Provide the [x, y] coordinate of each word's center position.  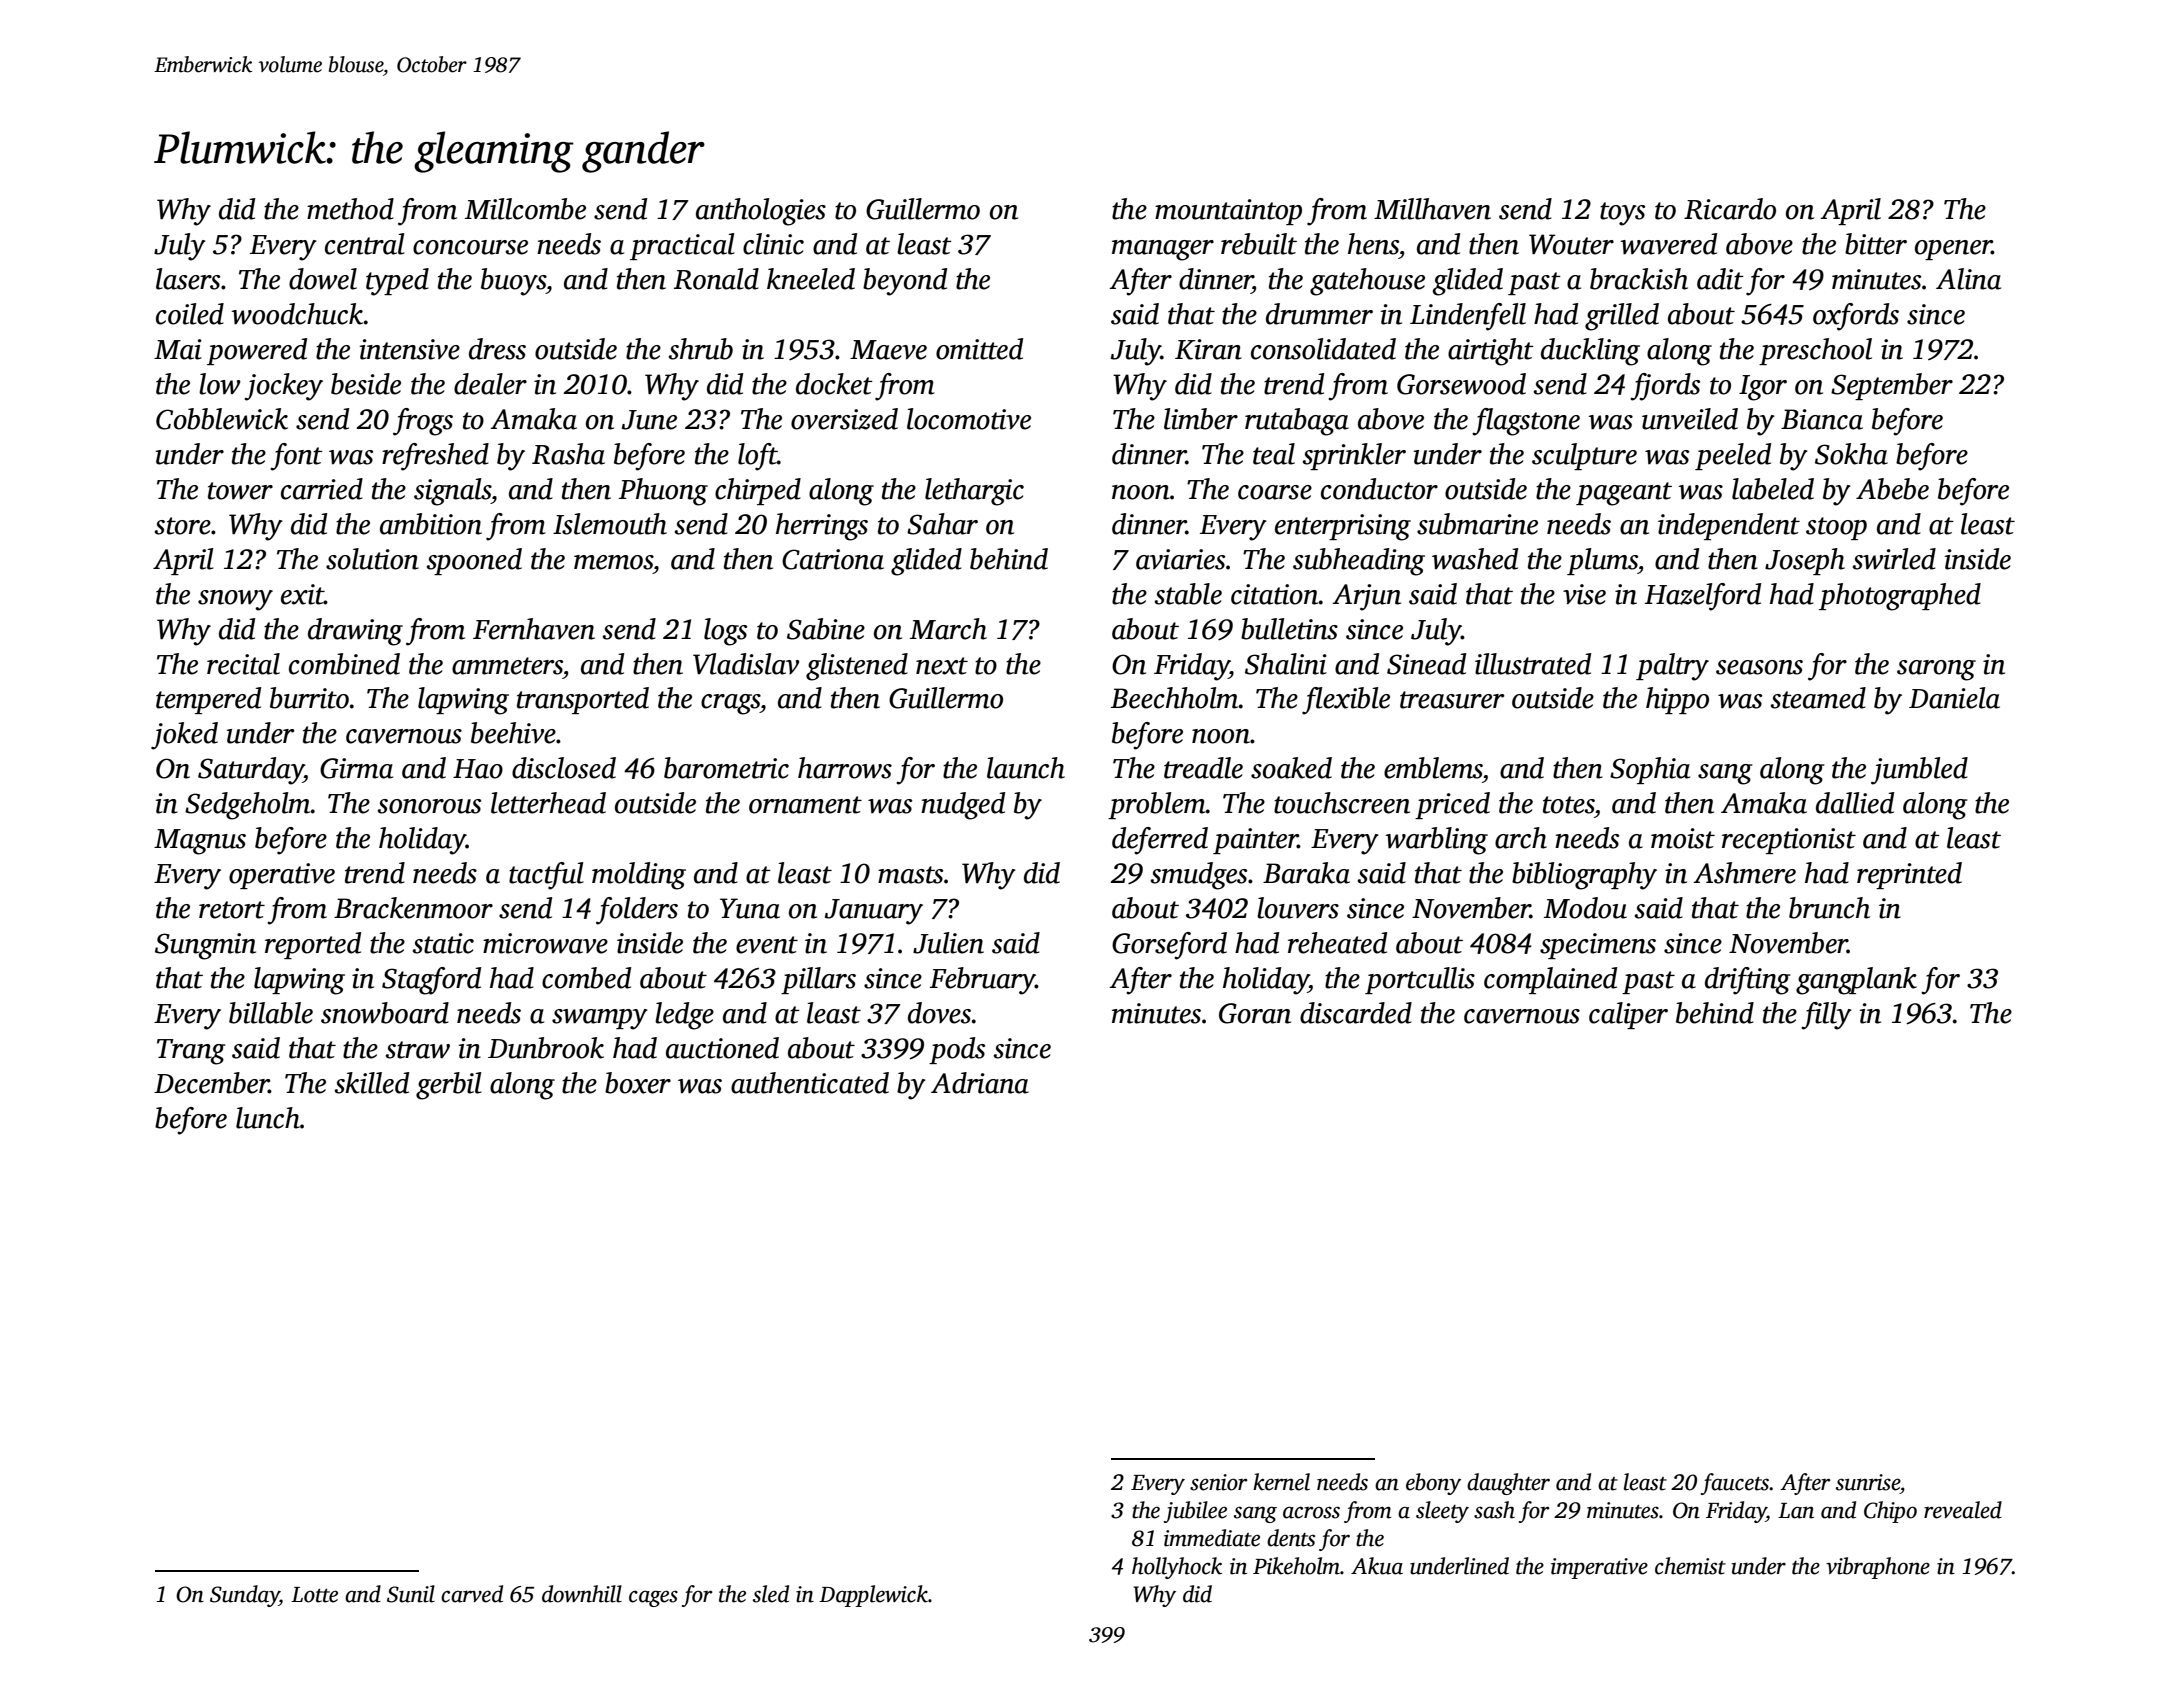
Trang [191, 1052]
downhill [582, 1594]
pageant [1624, 494]
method [350, 209]
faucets [1735, 1484]
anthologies [761, 212]
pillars [818, 980]
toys [1622, 214]
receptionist [1789, 841]
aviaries [1180, 559]
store [182, 526]
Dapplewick [873, 1596]
